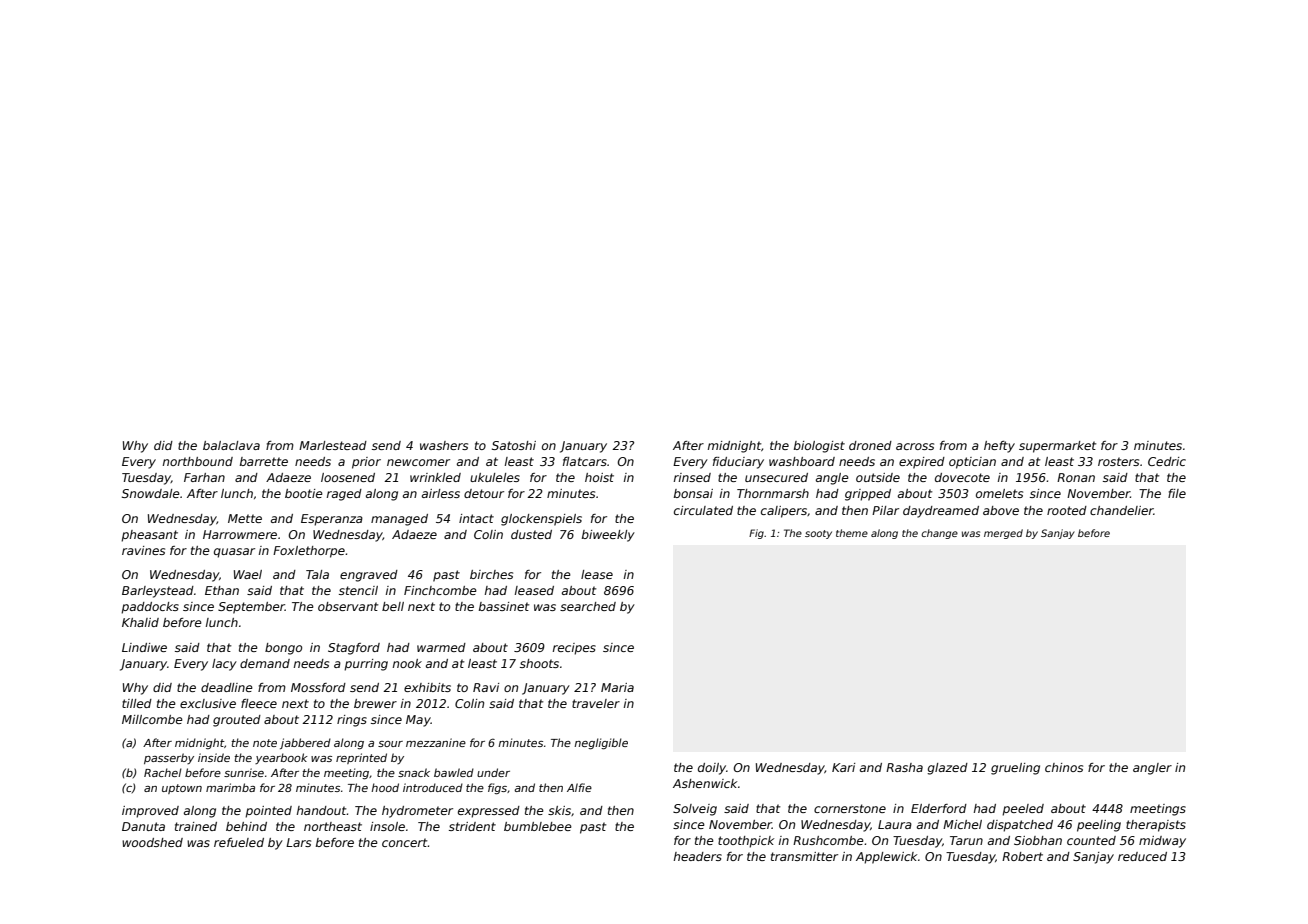 Image resolution: width=1308 pixels, height=924 pixels. I want to click on Satoshi, so click(514, 445).
